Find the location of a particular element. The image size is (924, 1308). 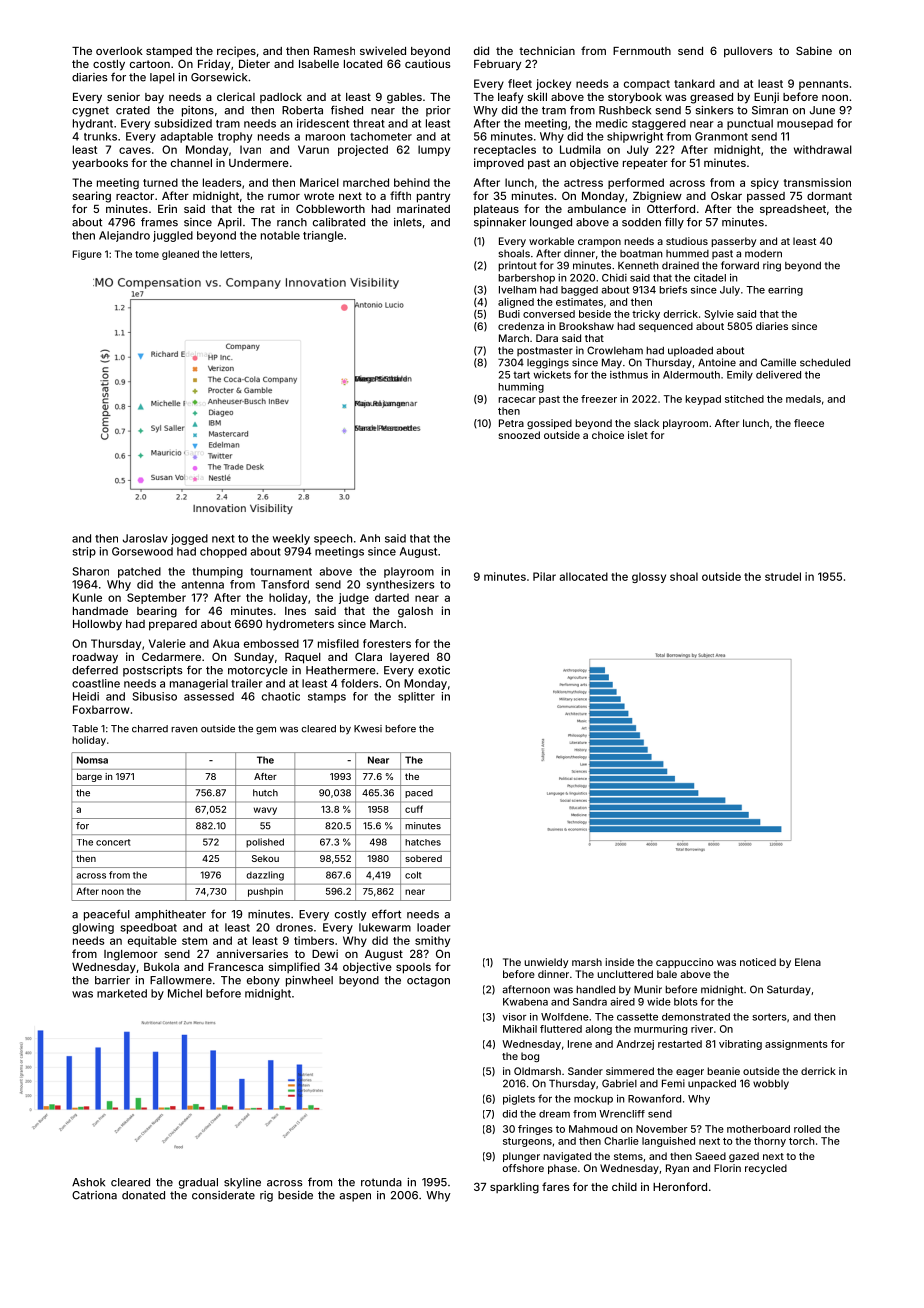

storybook is located at coordinates (635, 98).
